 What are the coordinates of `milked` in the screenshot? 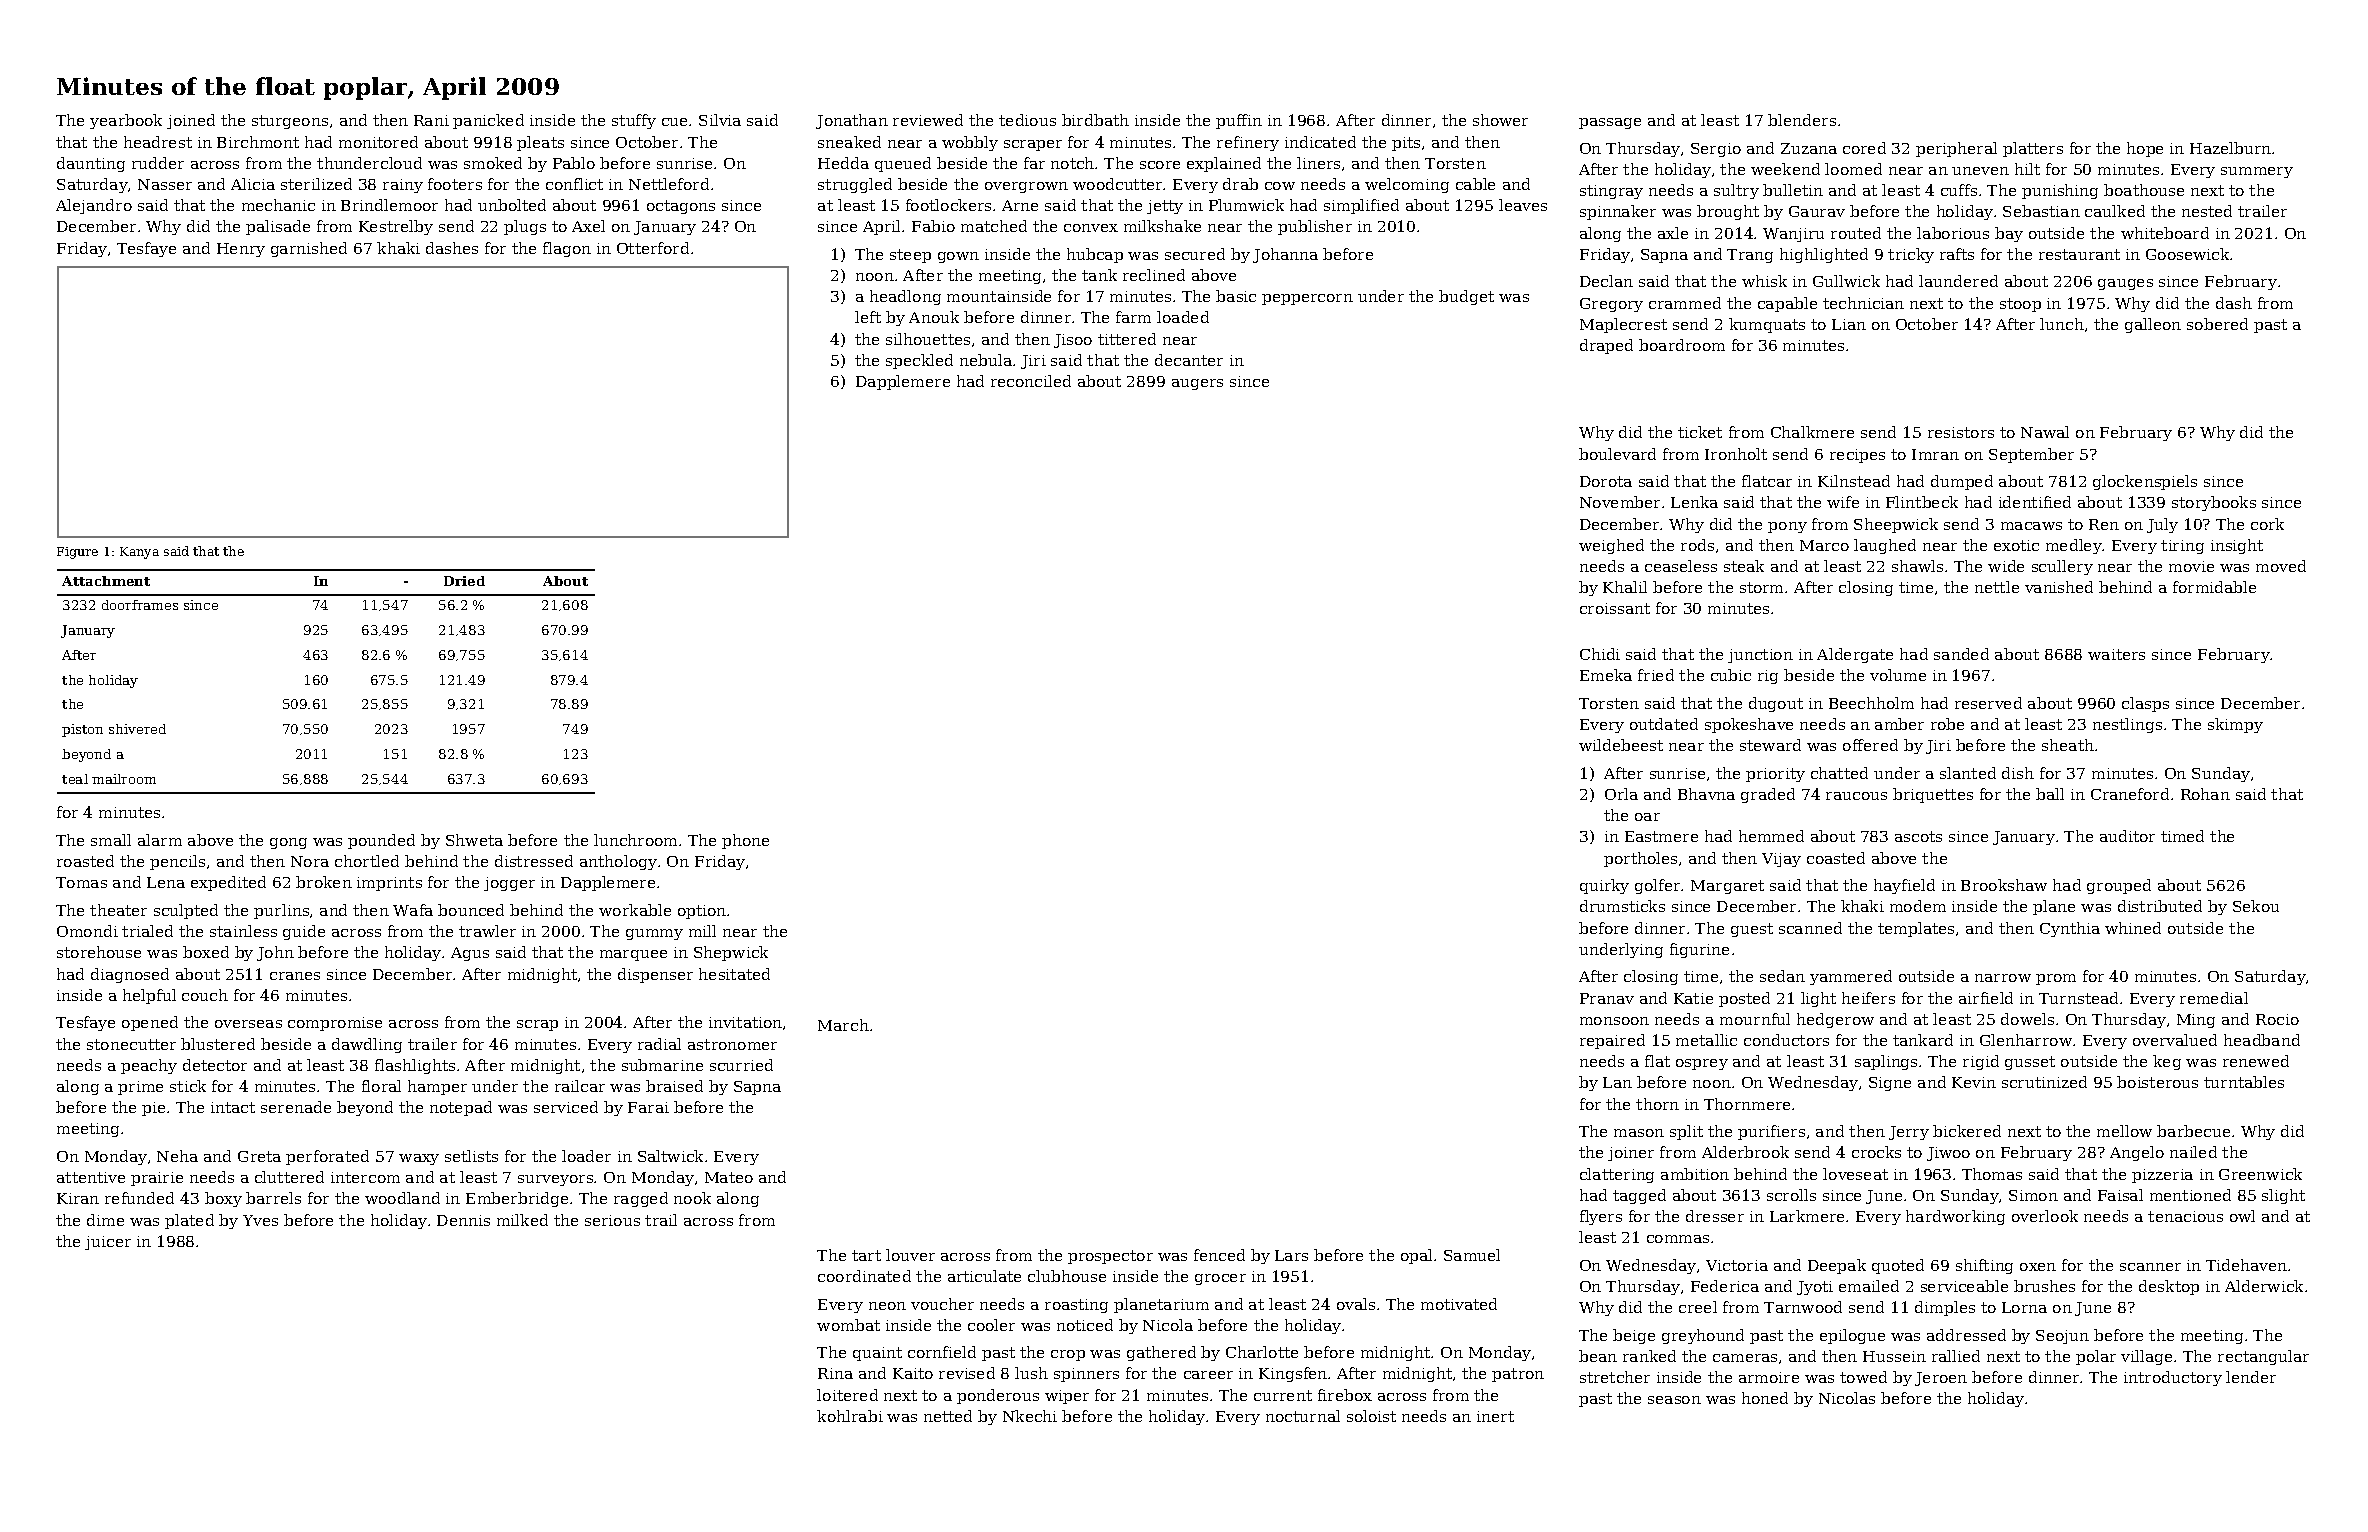 It's located at (522, 1220).
